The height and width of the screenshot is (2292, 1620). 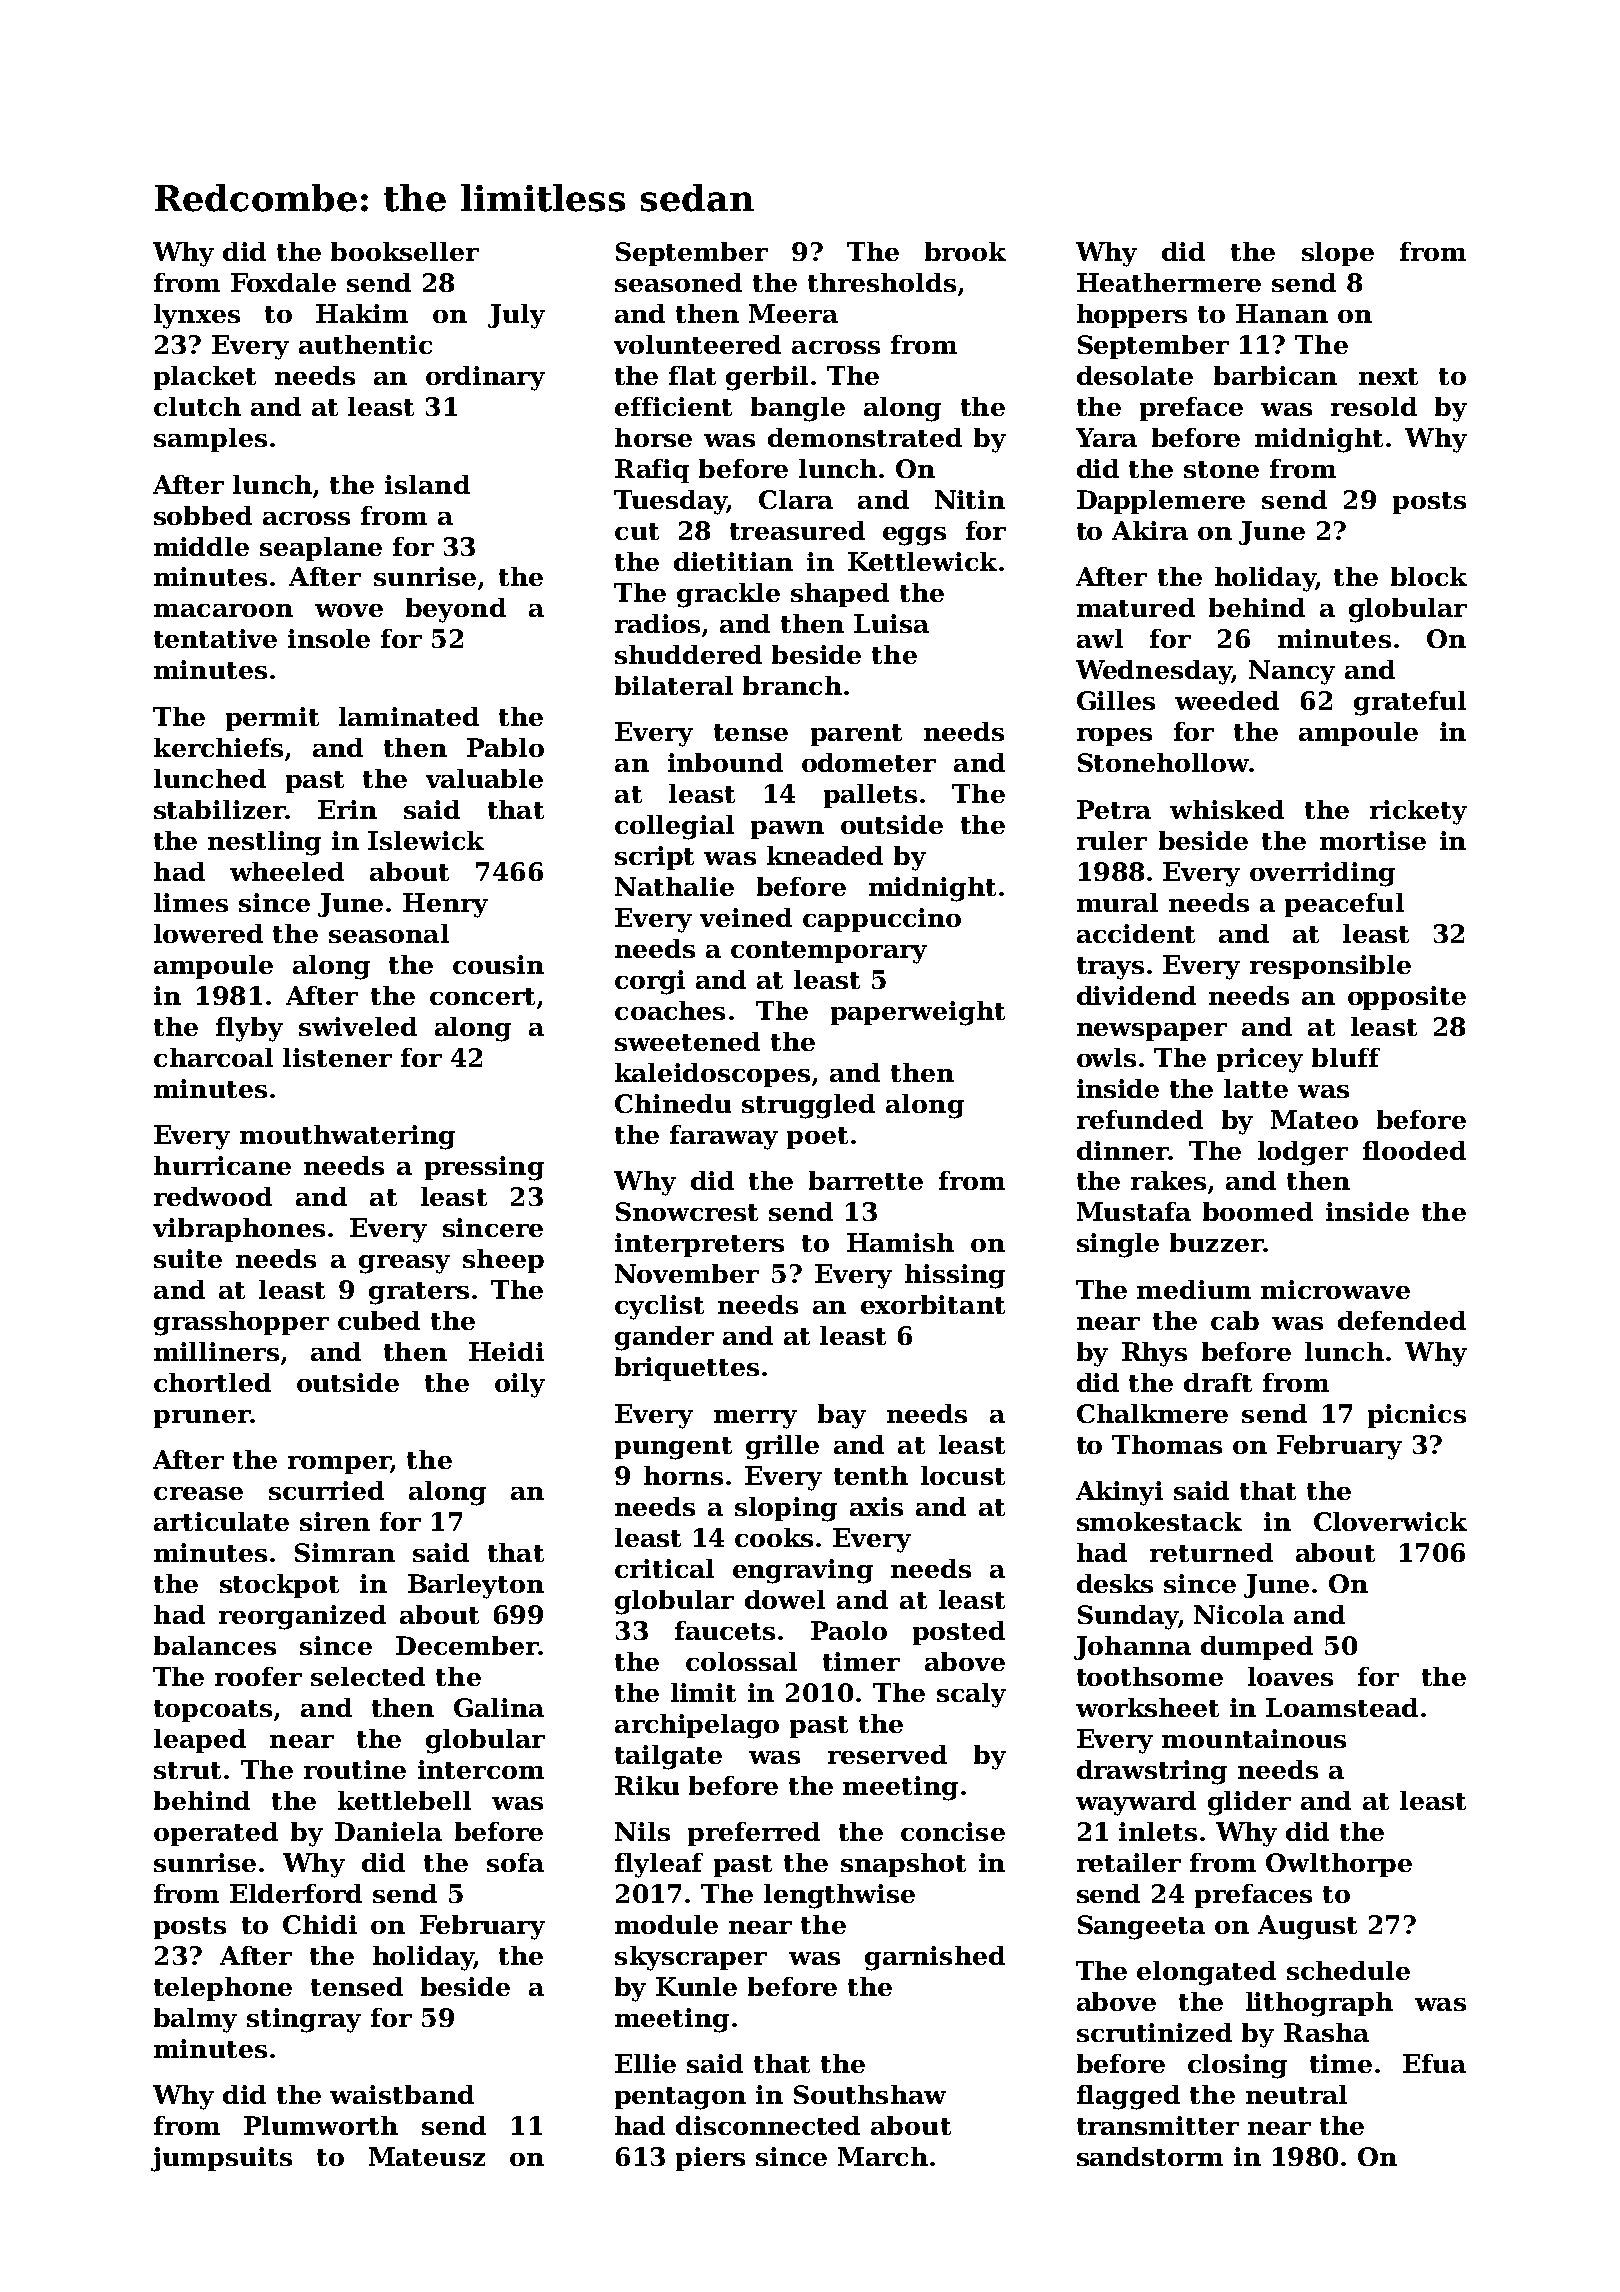 What do you see at coordinates (918, 1013) in the screenshot?
I see `paperweight` at bounding box center [918, 1013].
